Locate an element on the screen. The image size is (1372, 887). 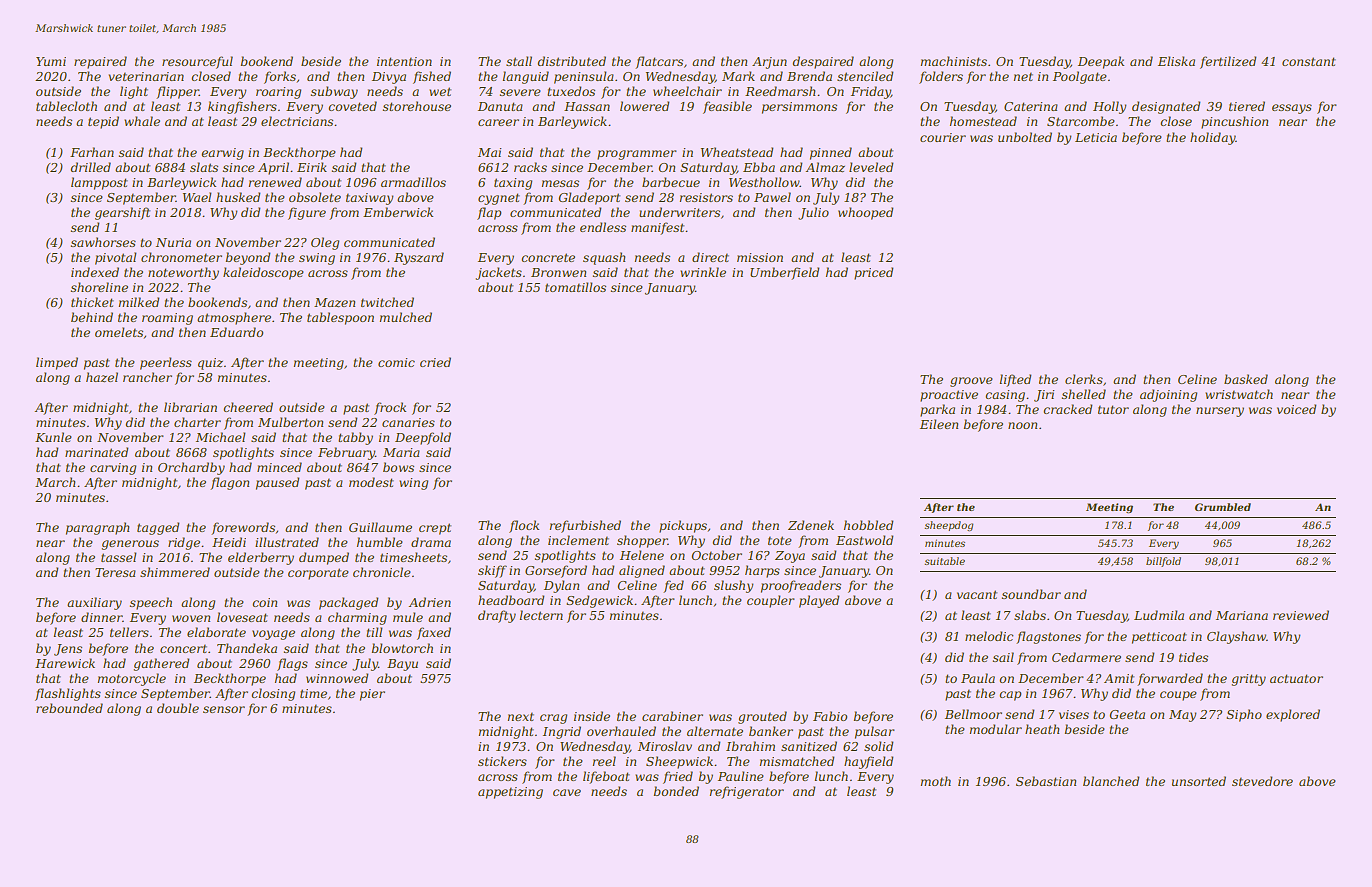
priced is located at coordinates (873, 273).
